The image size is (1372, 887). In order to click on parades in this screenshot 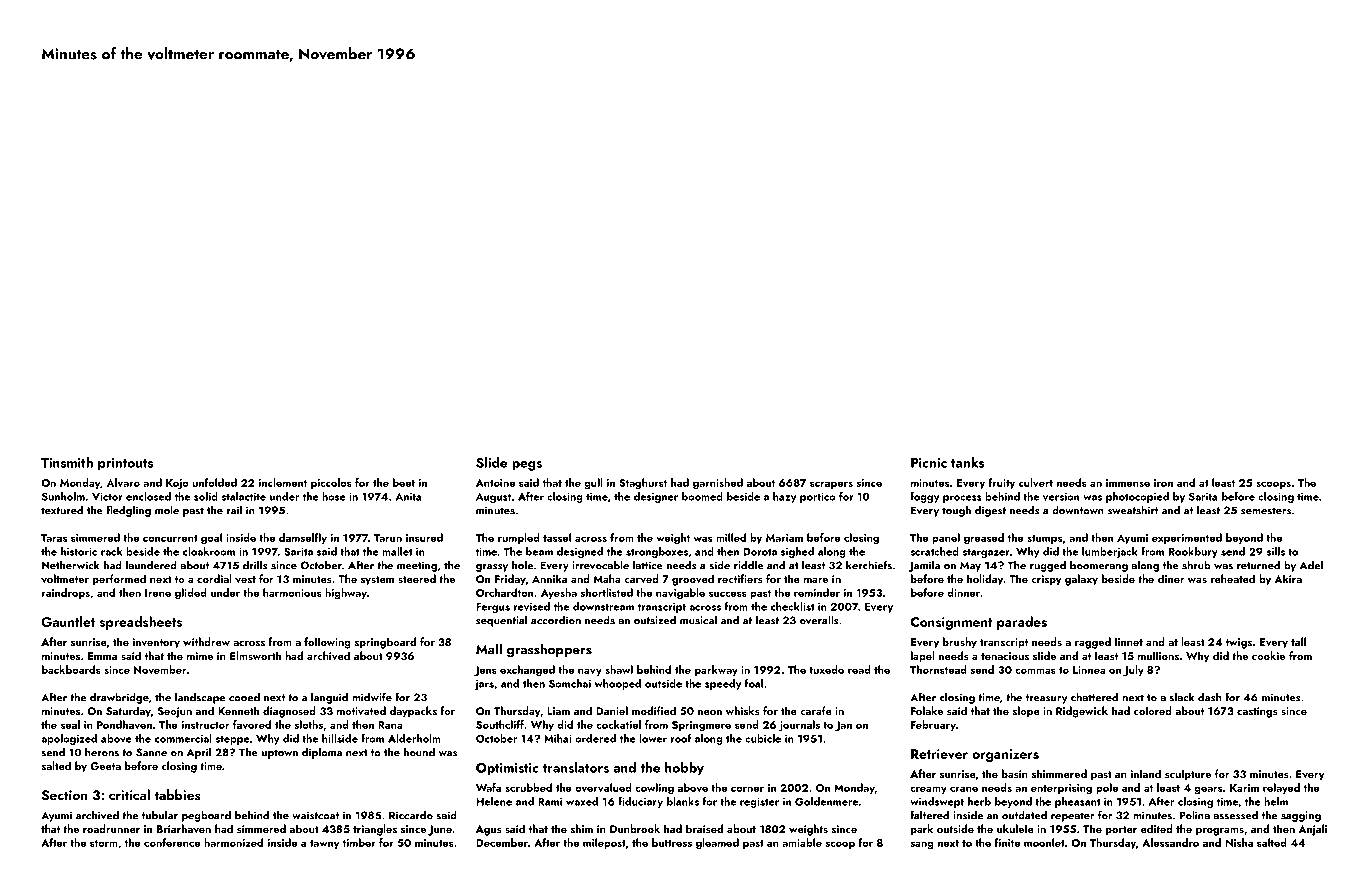, I will do `click(1022, 623)`.
